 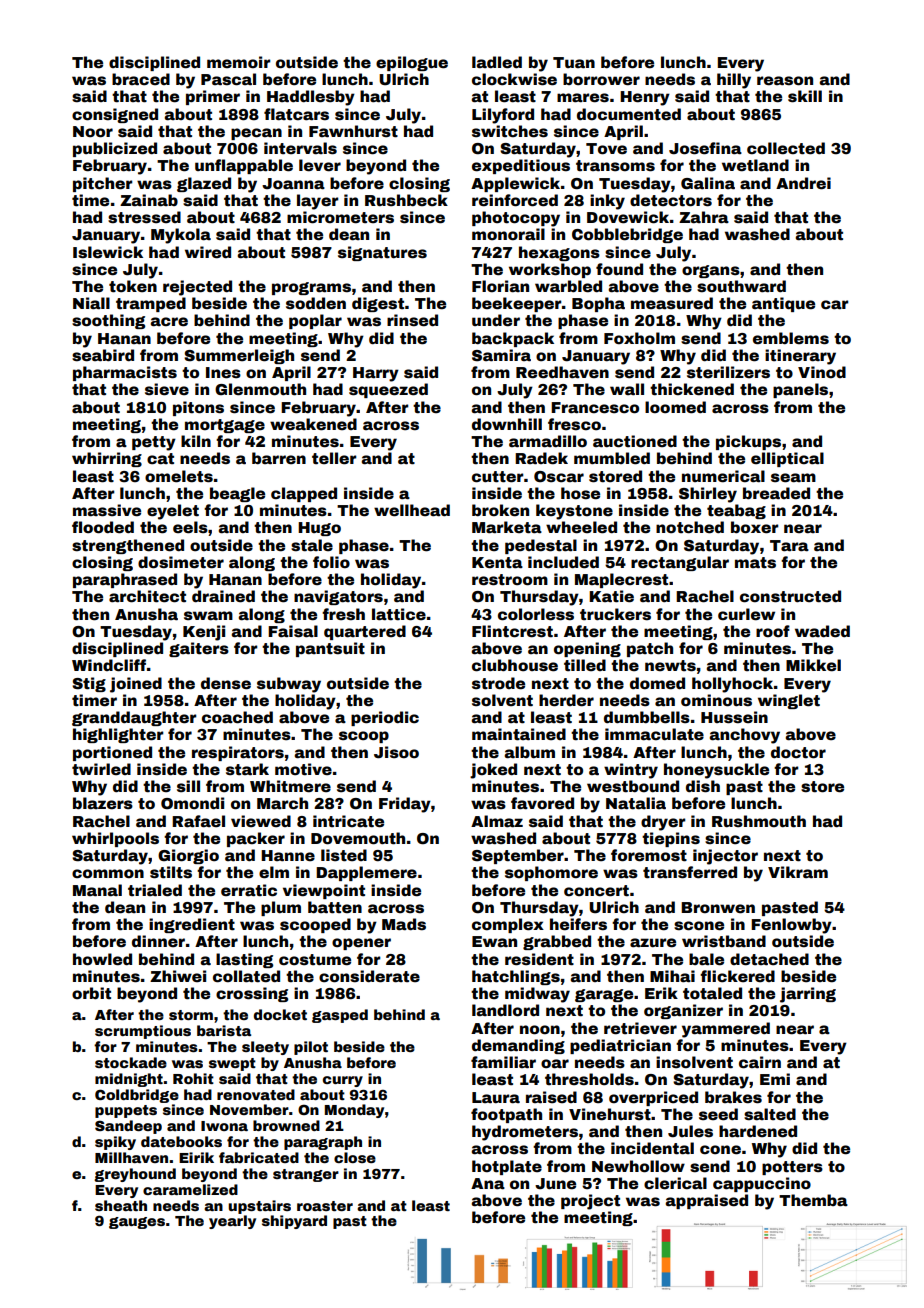 I want to click on periodic, so click(x=385, y=718).
